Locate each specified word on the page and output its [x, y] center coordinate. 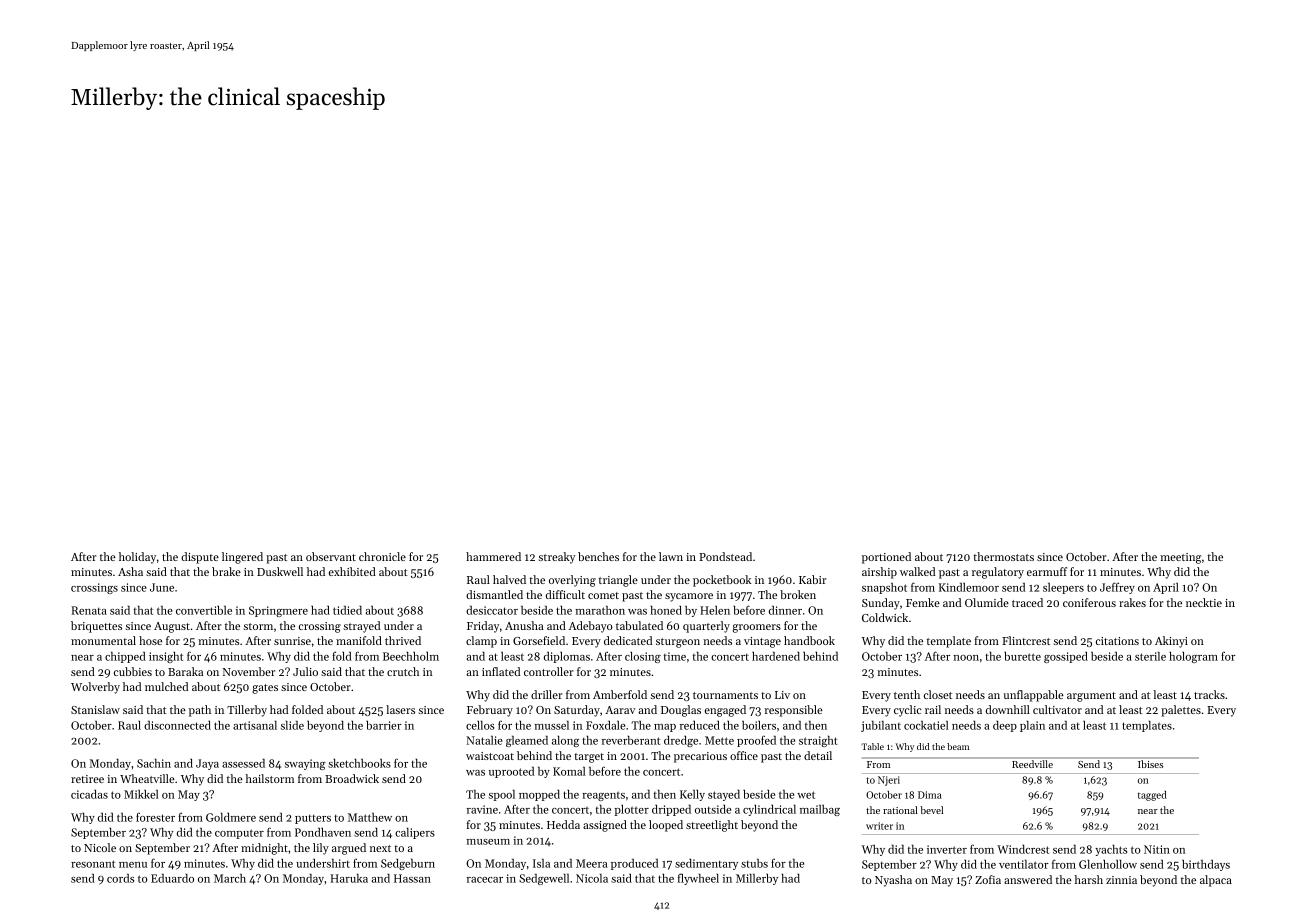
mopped [539, 795]
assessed [243, 763]
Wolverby [95, 688]
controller [548, 671]
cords [120, 878]
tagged [1152, 796]
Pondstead [725, 556]
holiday [137, 558]
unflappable [1033, 696]
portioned [886, 558]
